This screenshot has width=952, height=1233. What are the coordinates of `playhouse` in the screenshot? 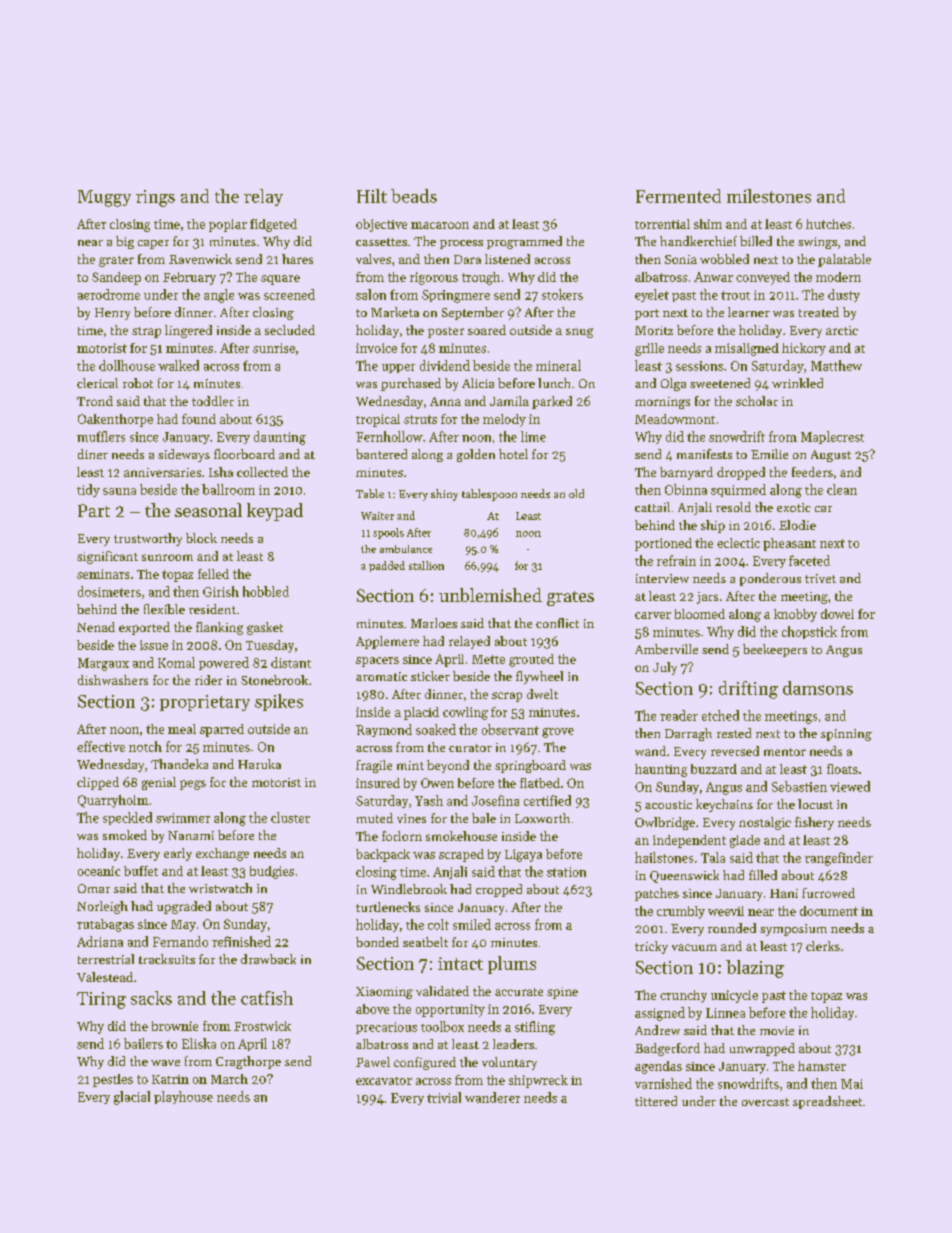 It's located at (183, 1097).
